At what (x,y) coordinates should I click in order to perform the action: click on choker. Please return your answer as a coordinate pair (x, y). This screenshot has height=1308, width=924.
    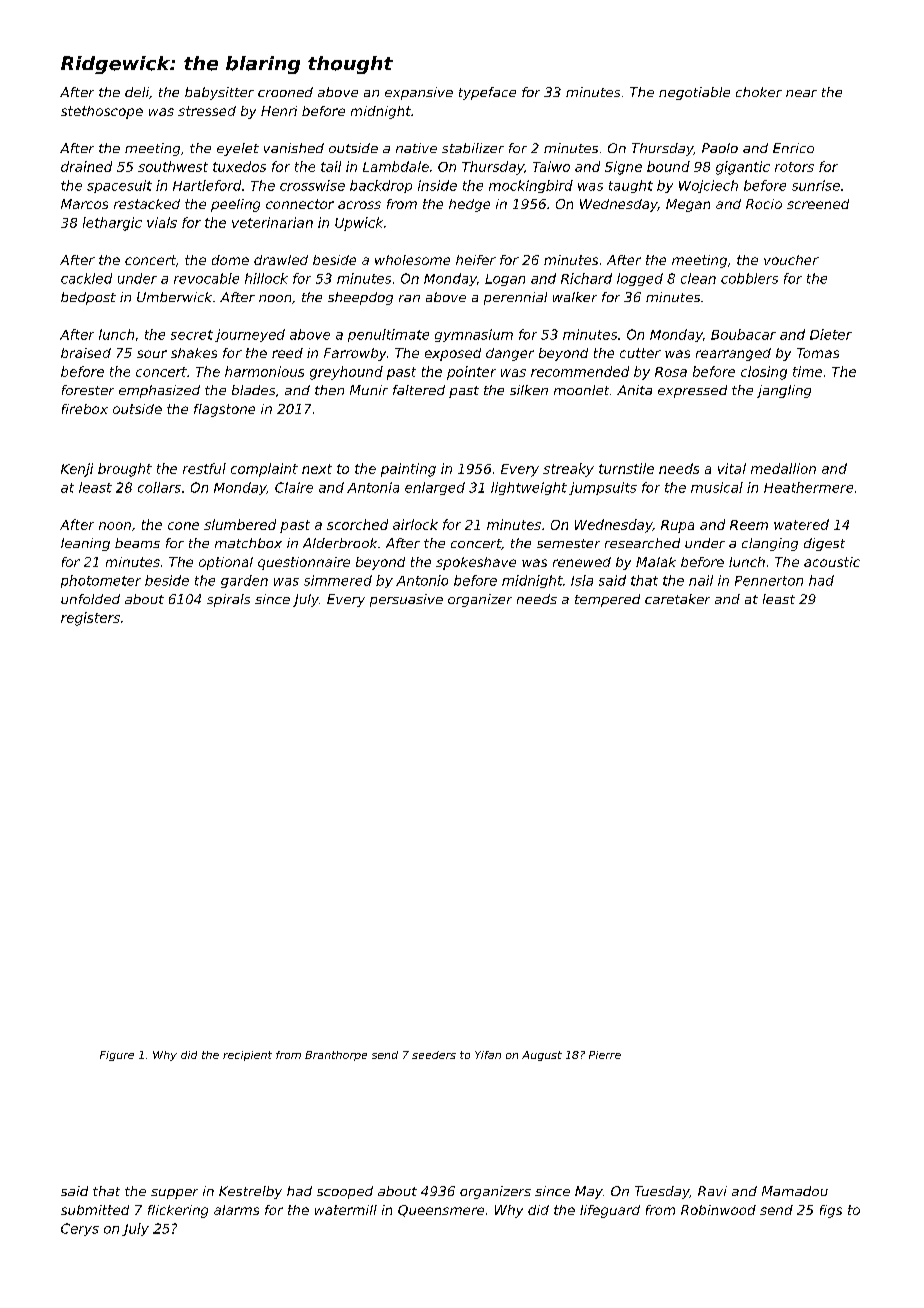
    Looking at the image, I should click on (759, 92).
